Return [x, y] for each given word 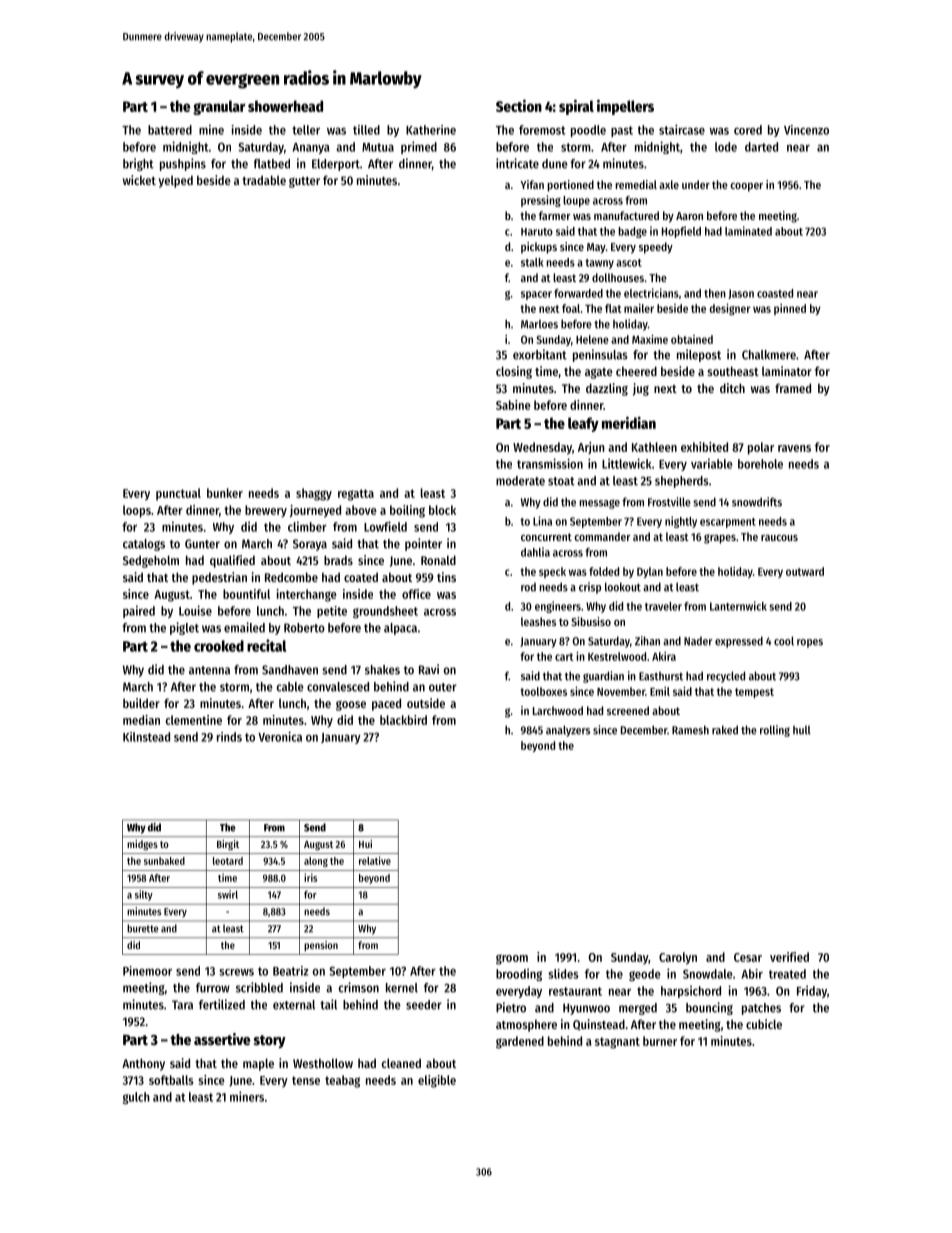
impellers [625, 107]
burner [660, 1041]
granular [219, 107]
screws [236, 972]
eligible [437, 1081]
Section [519, 106]
